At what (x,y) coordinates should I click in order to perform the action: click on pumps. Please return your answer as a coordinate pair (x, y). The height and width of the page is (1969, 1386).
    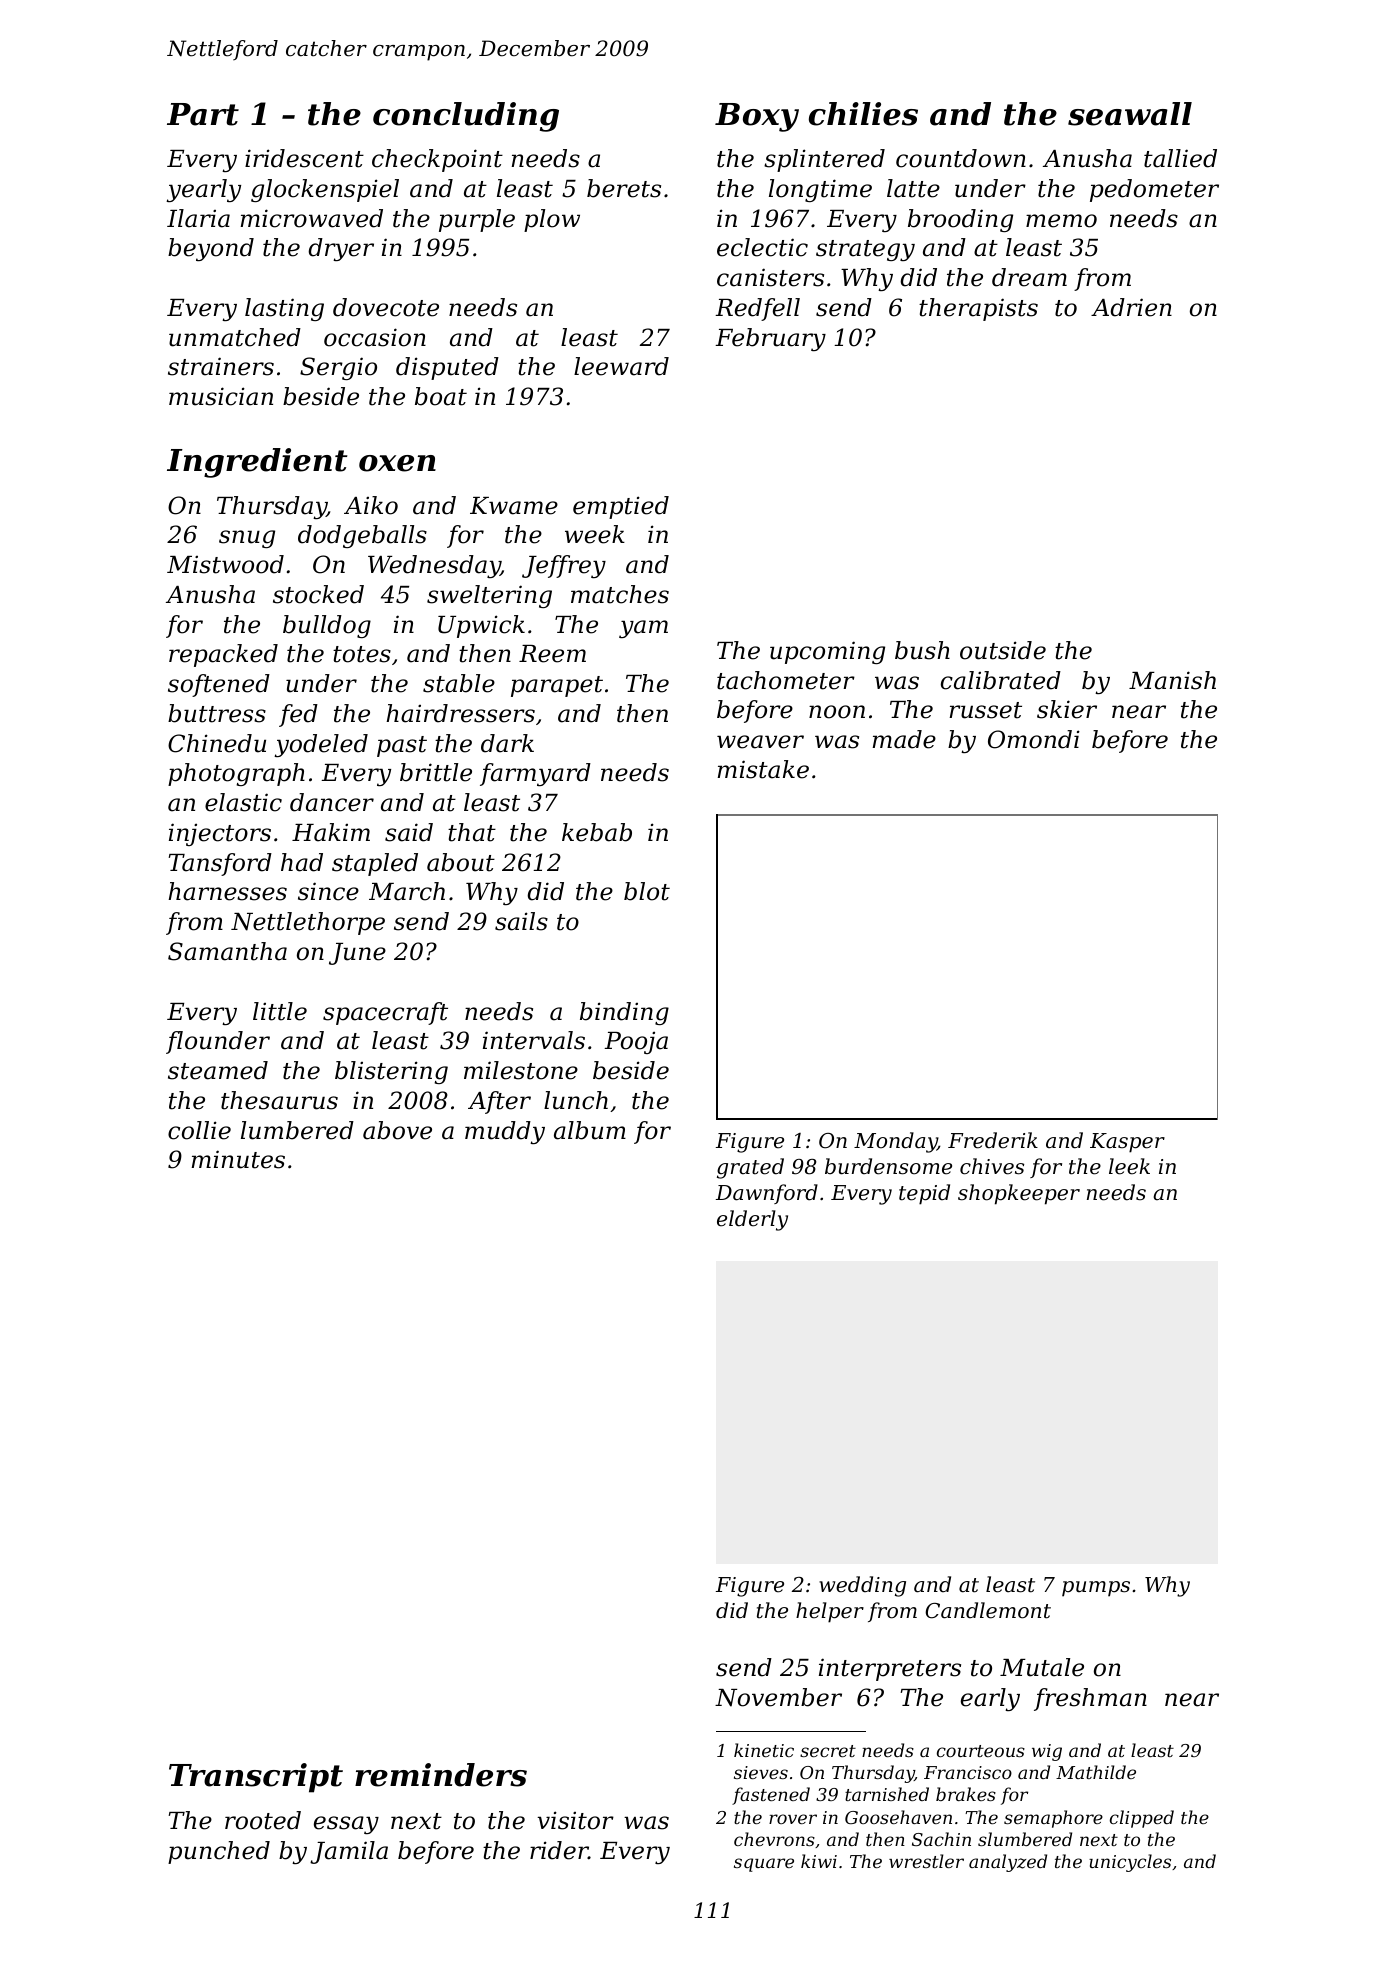
    Looking at the image, I should click on (1096, 1589).
